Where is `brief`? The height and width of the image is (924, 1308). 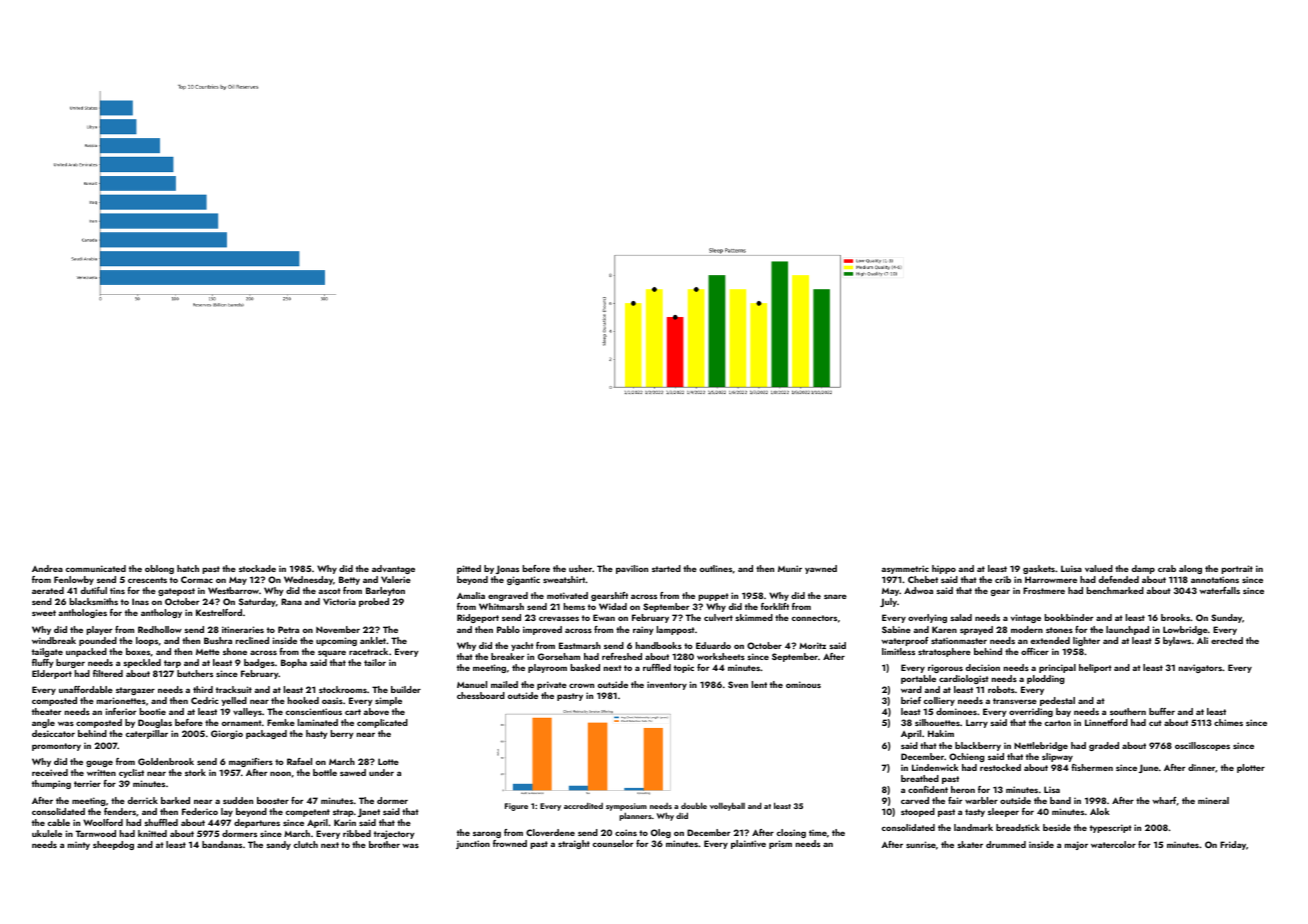 brief is located at coordinates (911, 700).
